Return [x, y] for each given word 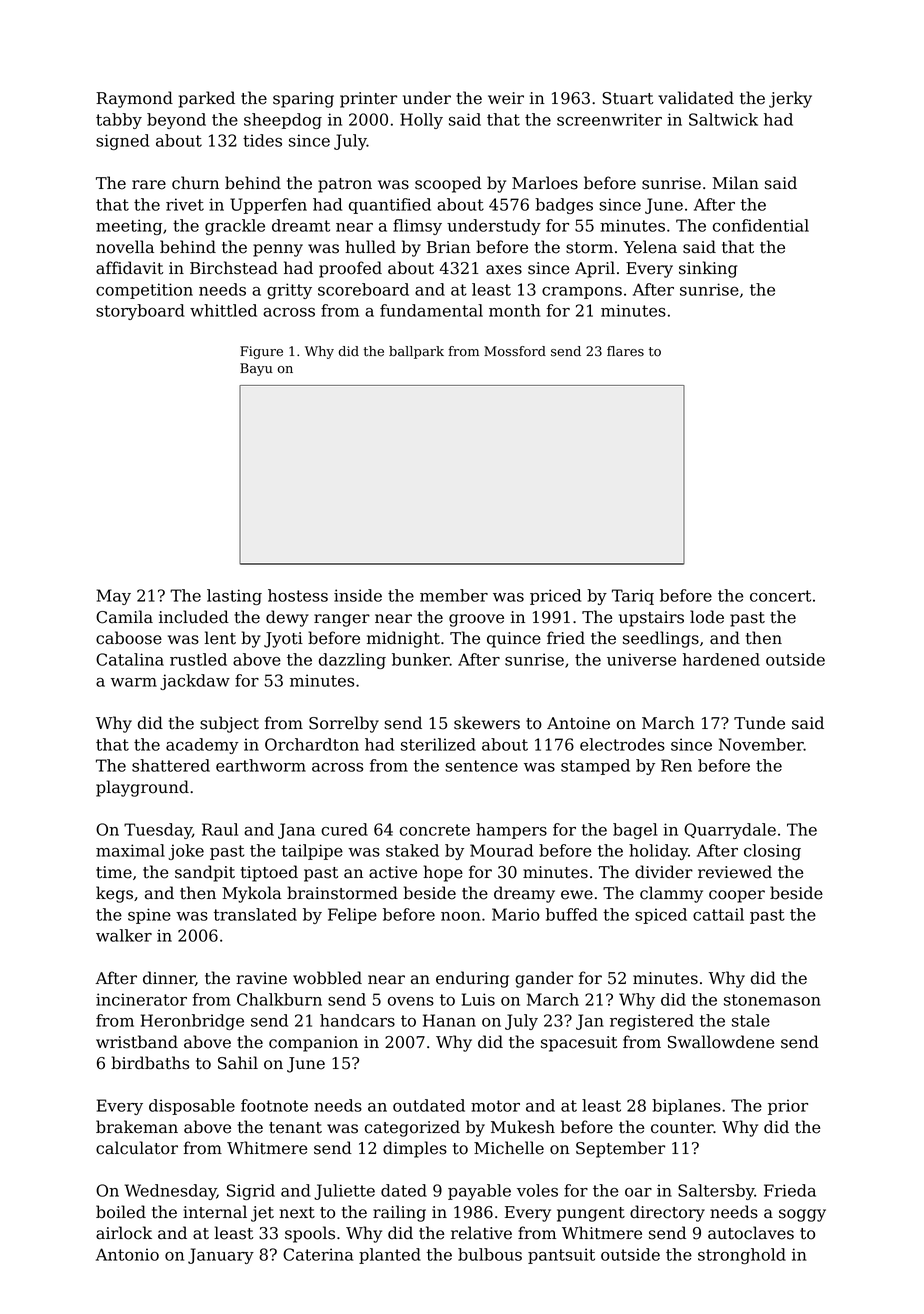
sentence [481, 766]
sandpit [205, 873]
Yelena [650, 247]
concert [780, 596]
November [761, 744]
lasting [234, 597]
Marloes [545, 183]
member [454, 595]
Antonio [127, 1254]
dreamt [301, 225]
